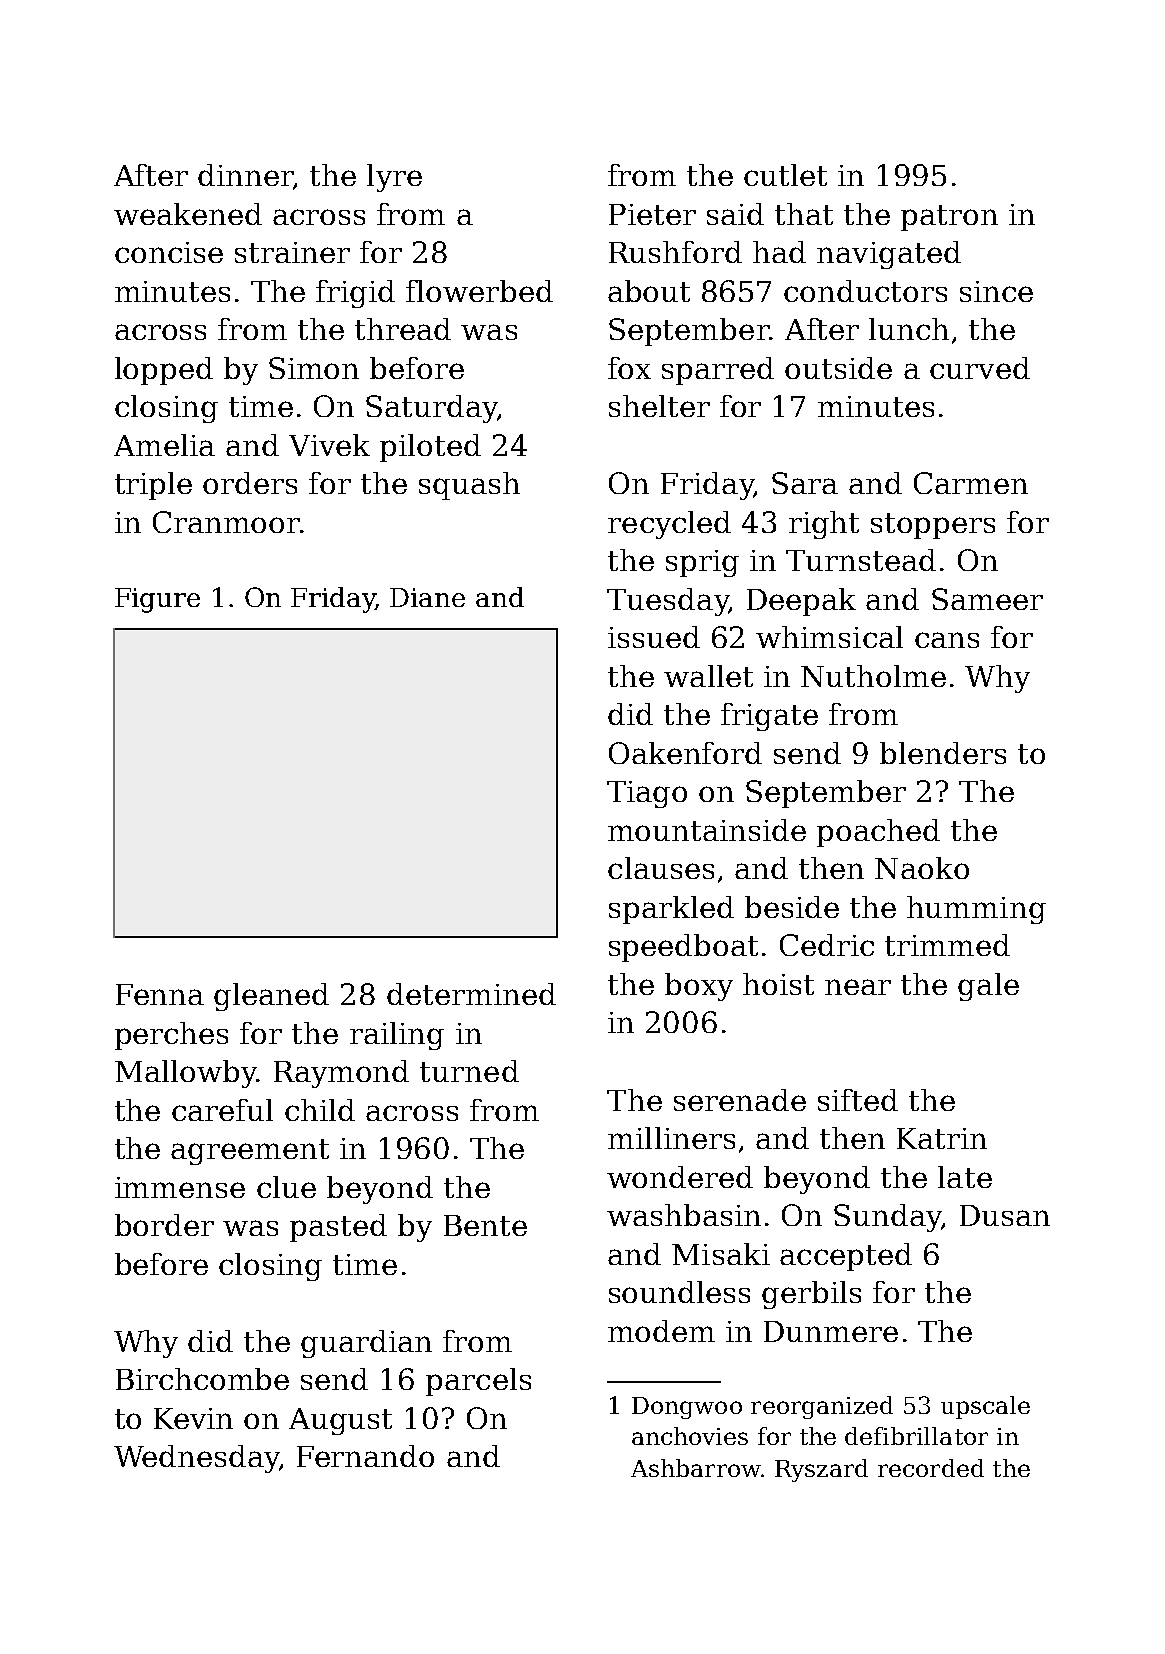 Image resolution: width=1165 pixels, height=1654 pixels. Describe the element at coordinates (931, 1468) in the document. I see `recorded` at that location.
